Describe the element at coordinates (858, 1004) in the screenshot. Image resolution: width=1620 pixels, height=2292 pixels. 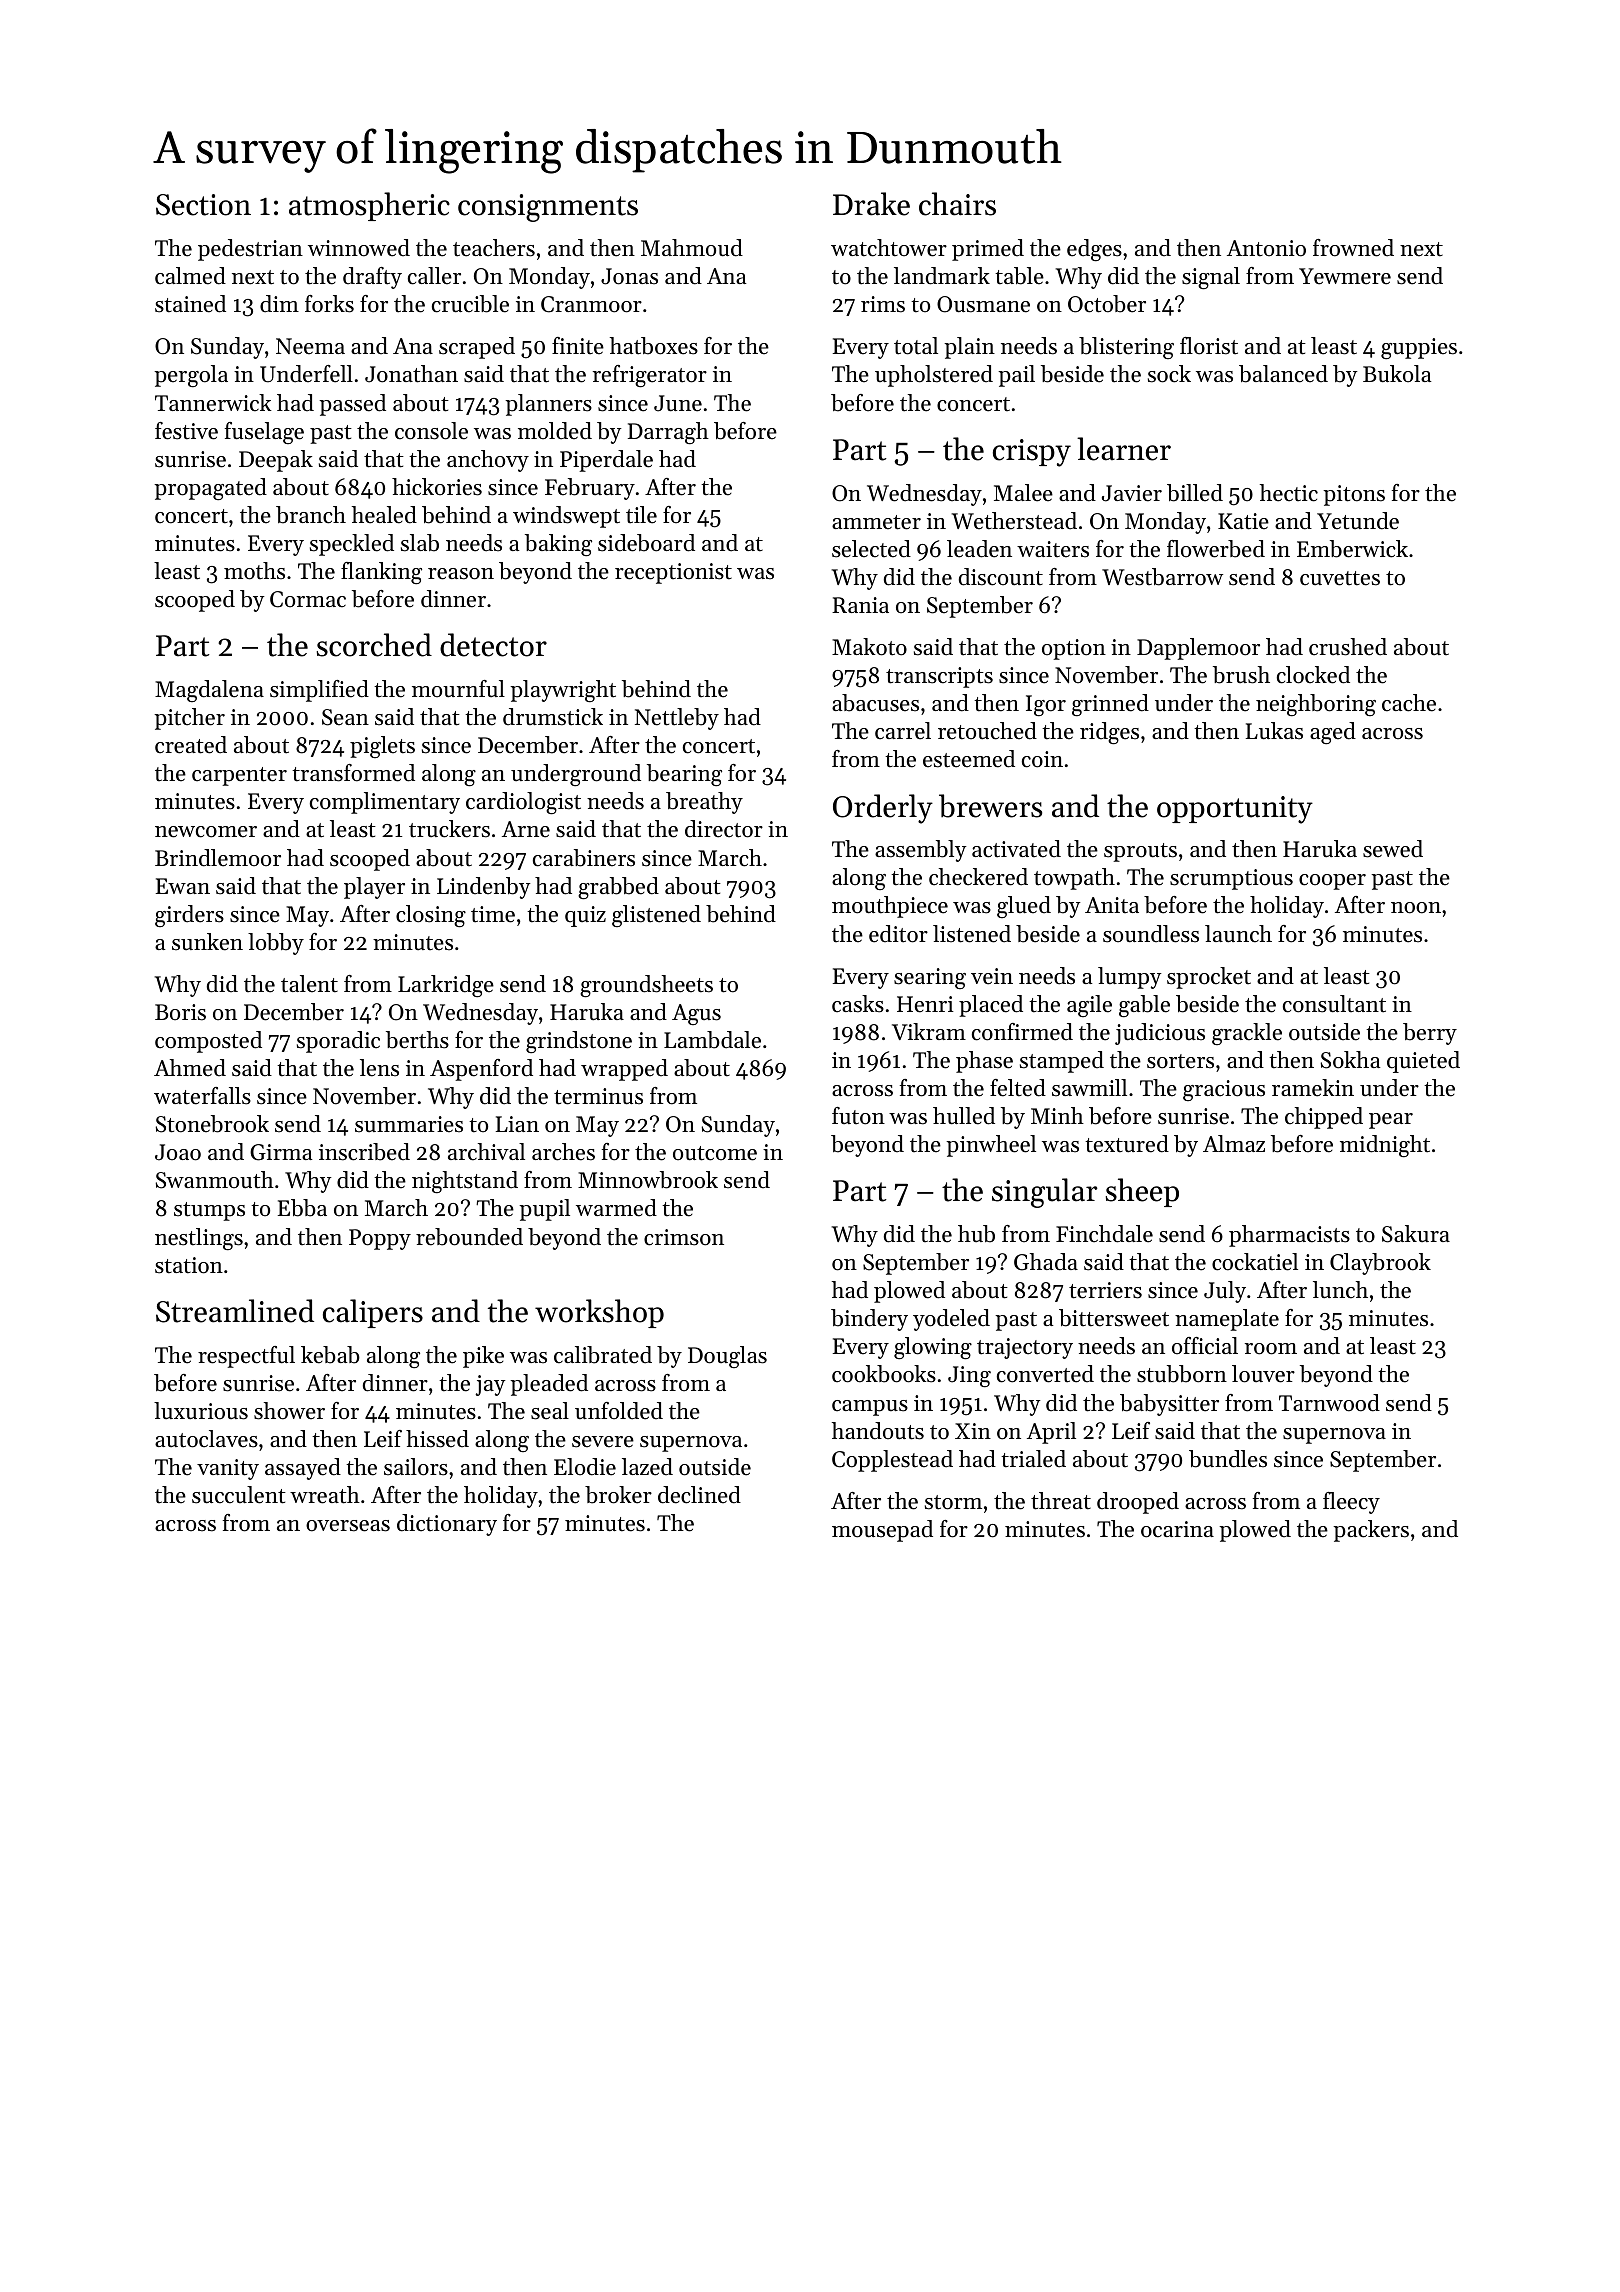
I see `casks` at that location.
